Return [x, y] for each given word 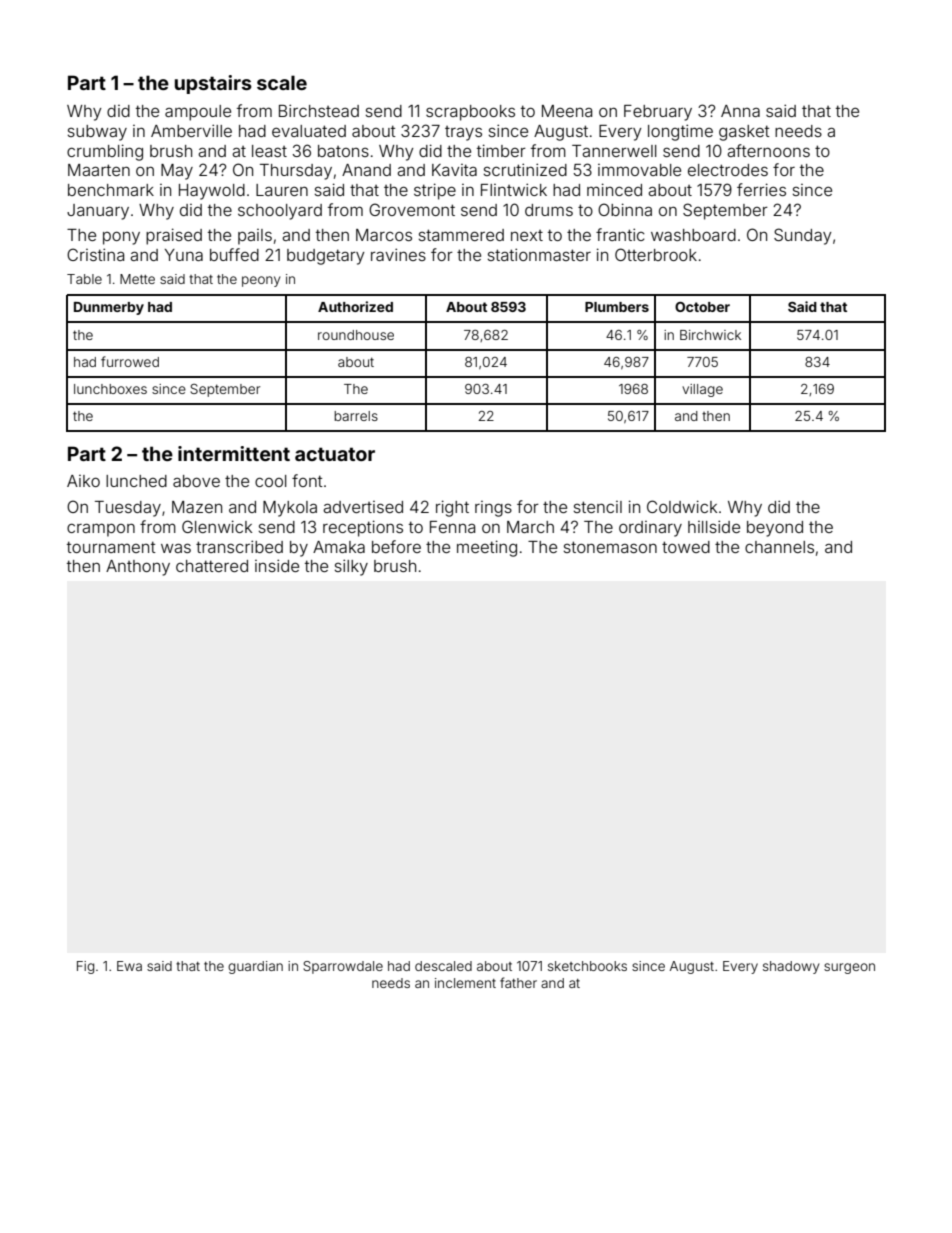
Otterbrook [656, 254]
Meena [567, 111]
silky [351, 567]
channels [779, 547]
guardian [255, 967]
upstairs [213, 84]
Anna [740, 111]
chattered [212, 566]
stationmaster [539, 254]
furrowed [130, 361]
